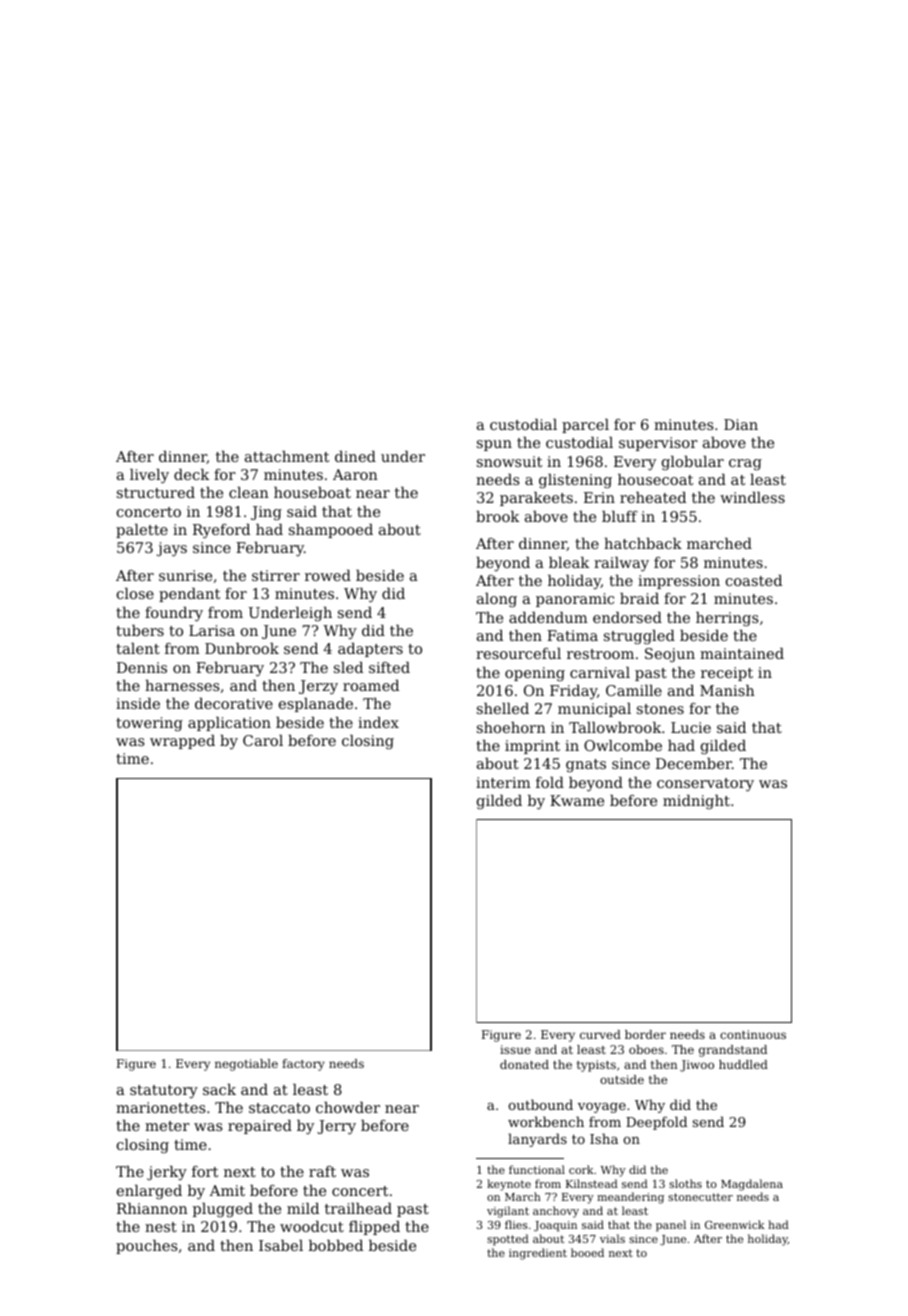 The image size is (908, 1316). Describe the element at coordinates (585, 426) in the screenshot. I see `parcel` at that location.
